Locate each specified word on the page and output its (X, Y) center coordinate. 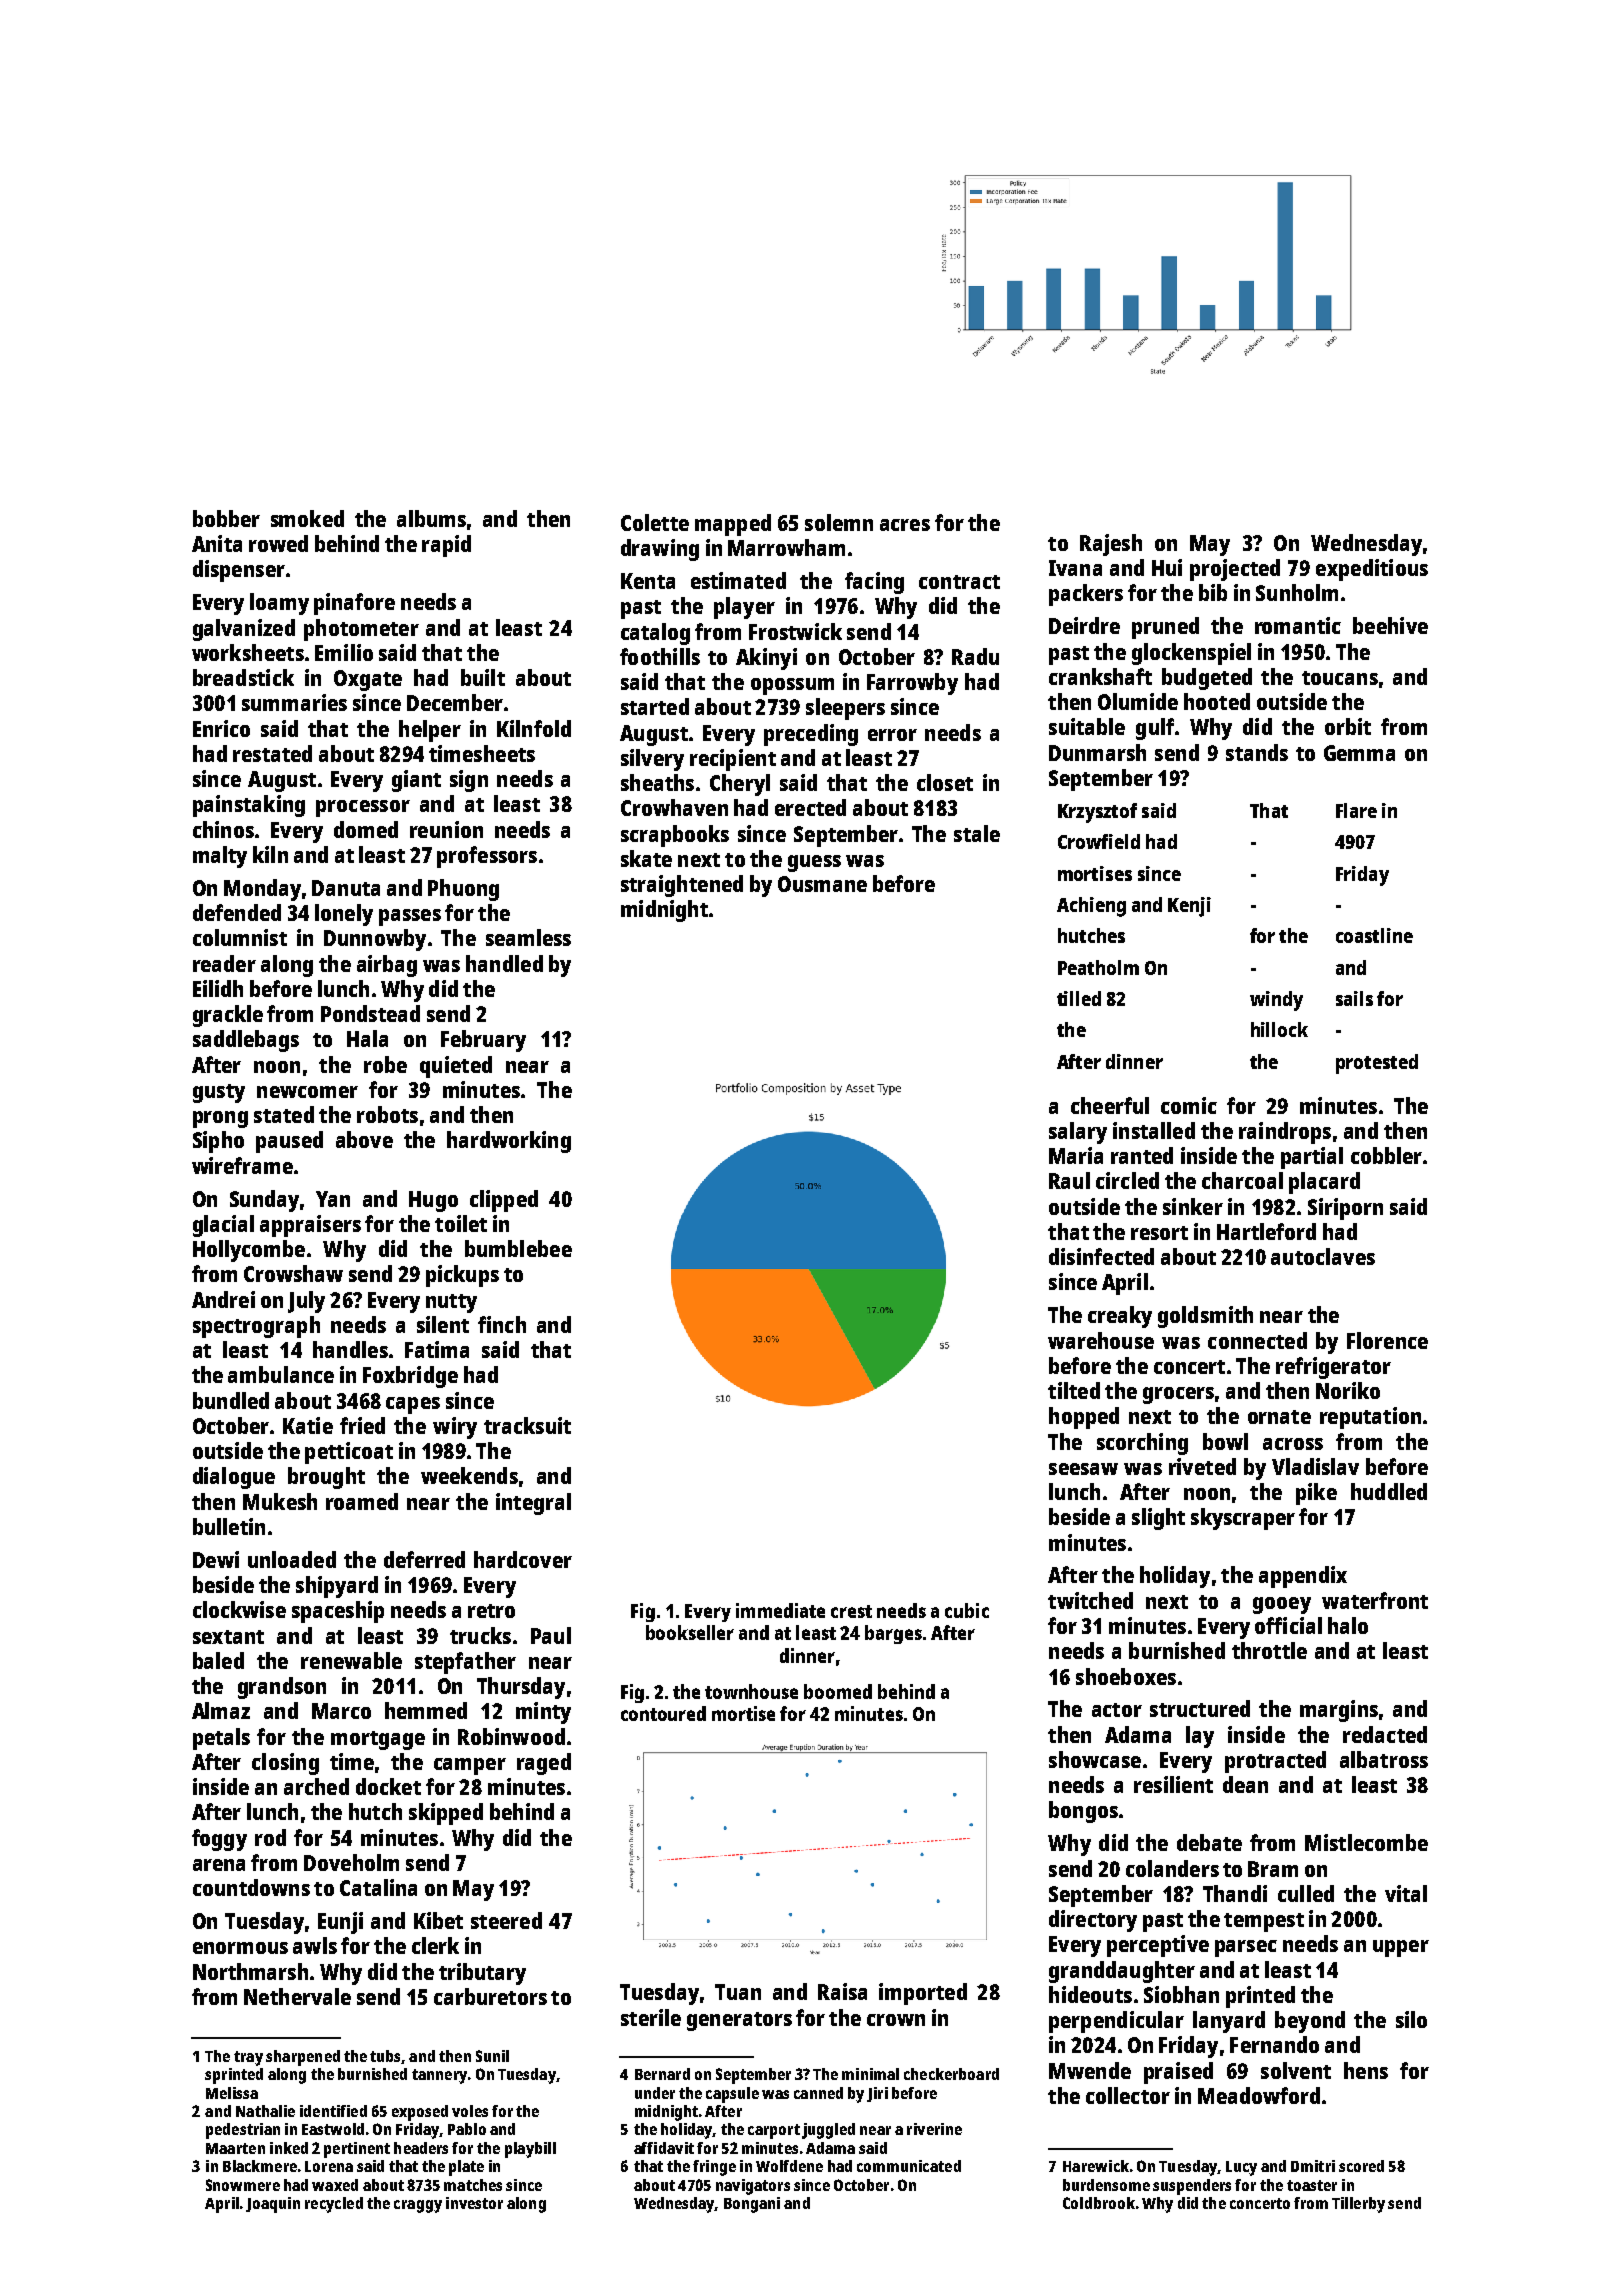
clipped (504, 1201)
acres (905, 525)
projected (1235, 570)
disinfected (1101, 1256)
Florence (1387, 1340)
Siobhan (1181, 1994)
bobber (226, 518)
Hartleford (1266, 1231)
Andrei (223, 1299)
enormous (240, 1948)
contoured (663, 1713)
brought (326, 1478)
